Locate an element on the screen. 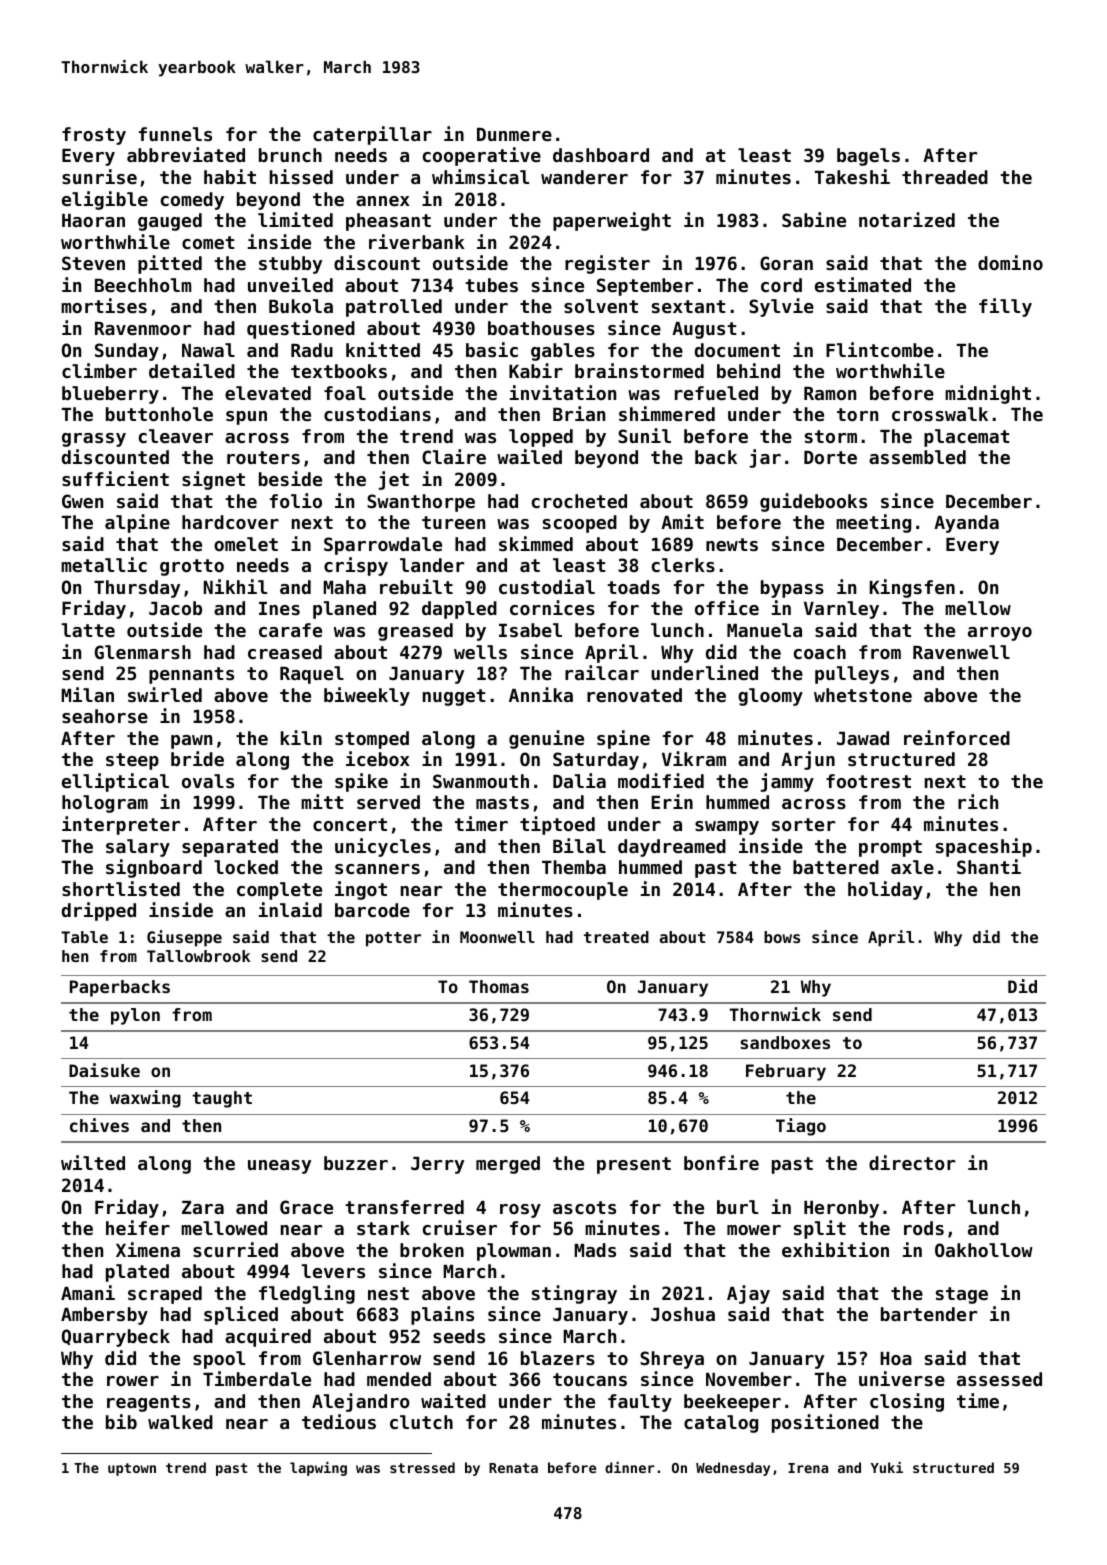  hologram is located at coordinates (105, 804).
